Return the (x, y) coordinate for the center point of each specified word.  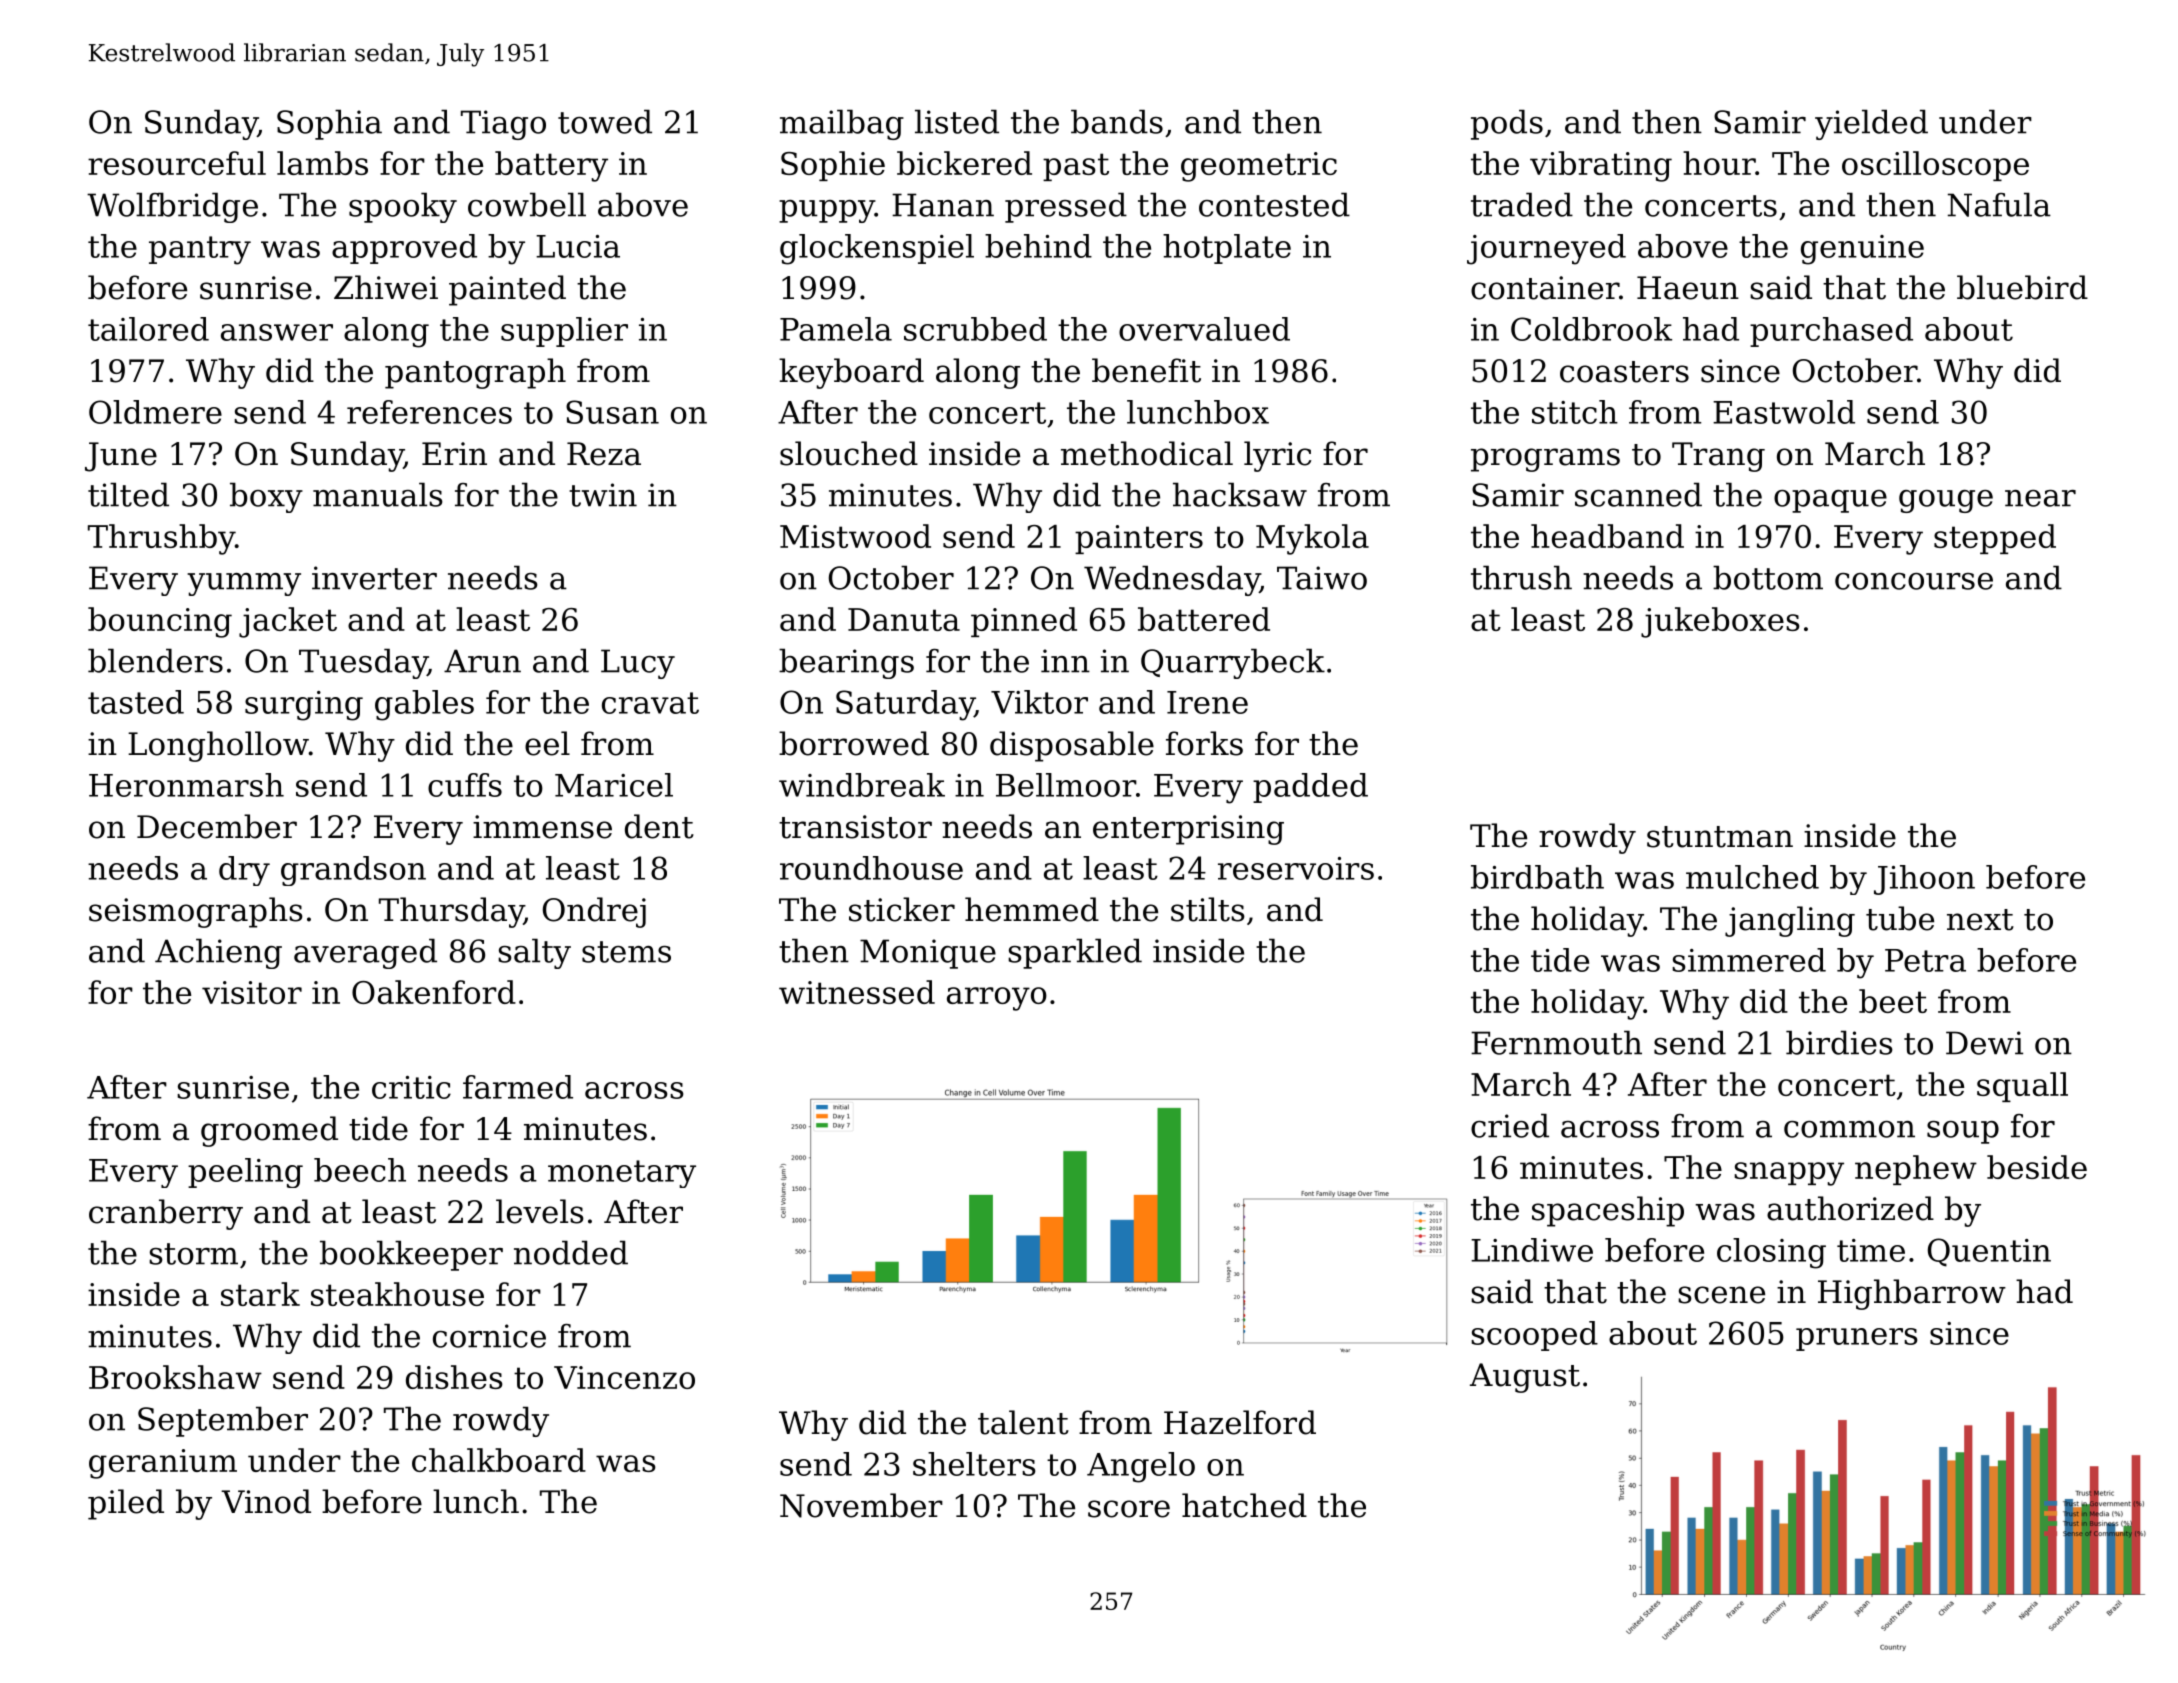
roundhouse (871, 868)
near (2040, 498)
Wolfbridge (172, 207)
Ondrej (594, 912)
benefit (1146, 370)
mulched (1752, 877)
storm (193, 1254)
